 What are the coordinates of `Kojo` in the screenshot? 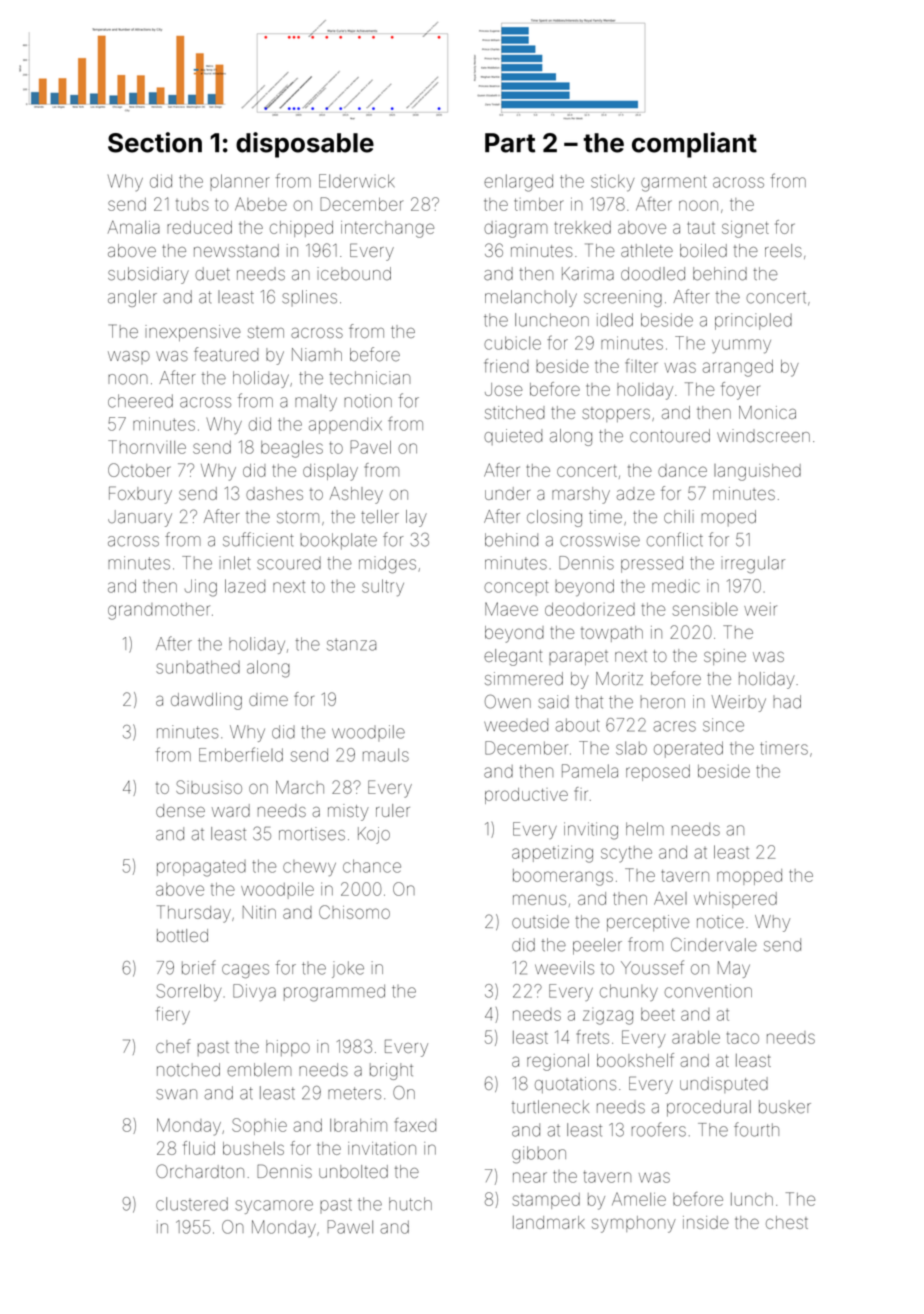 It's located at (374, 835).
